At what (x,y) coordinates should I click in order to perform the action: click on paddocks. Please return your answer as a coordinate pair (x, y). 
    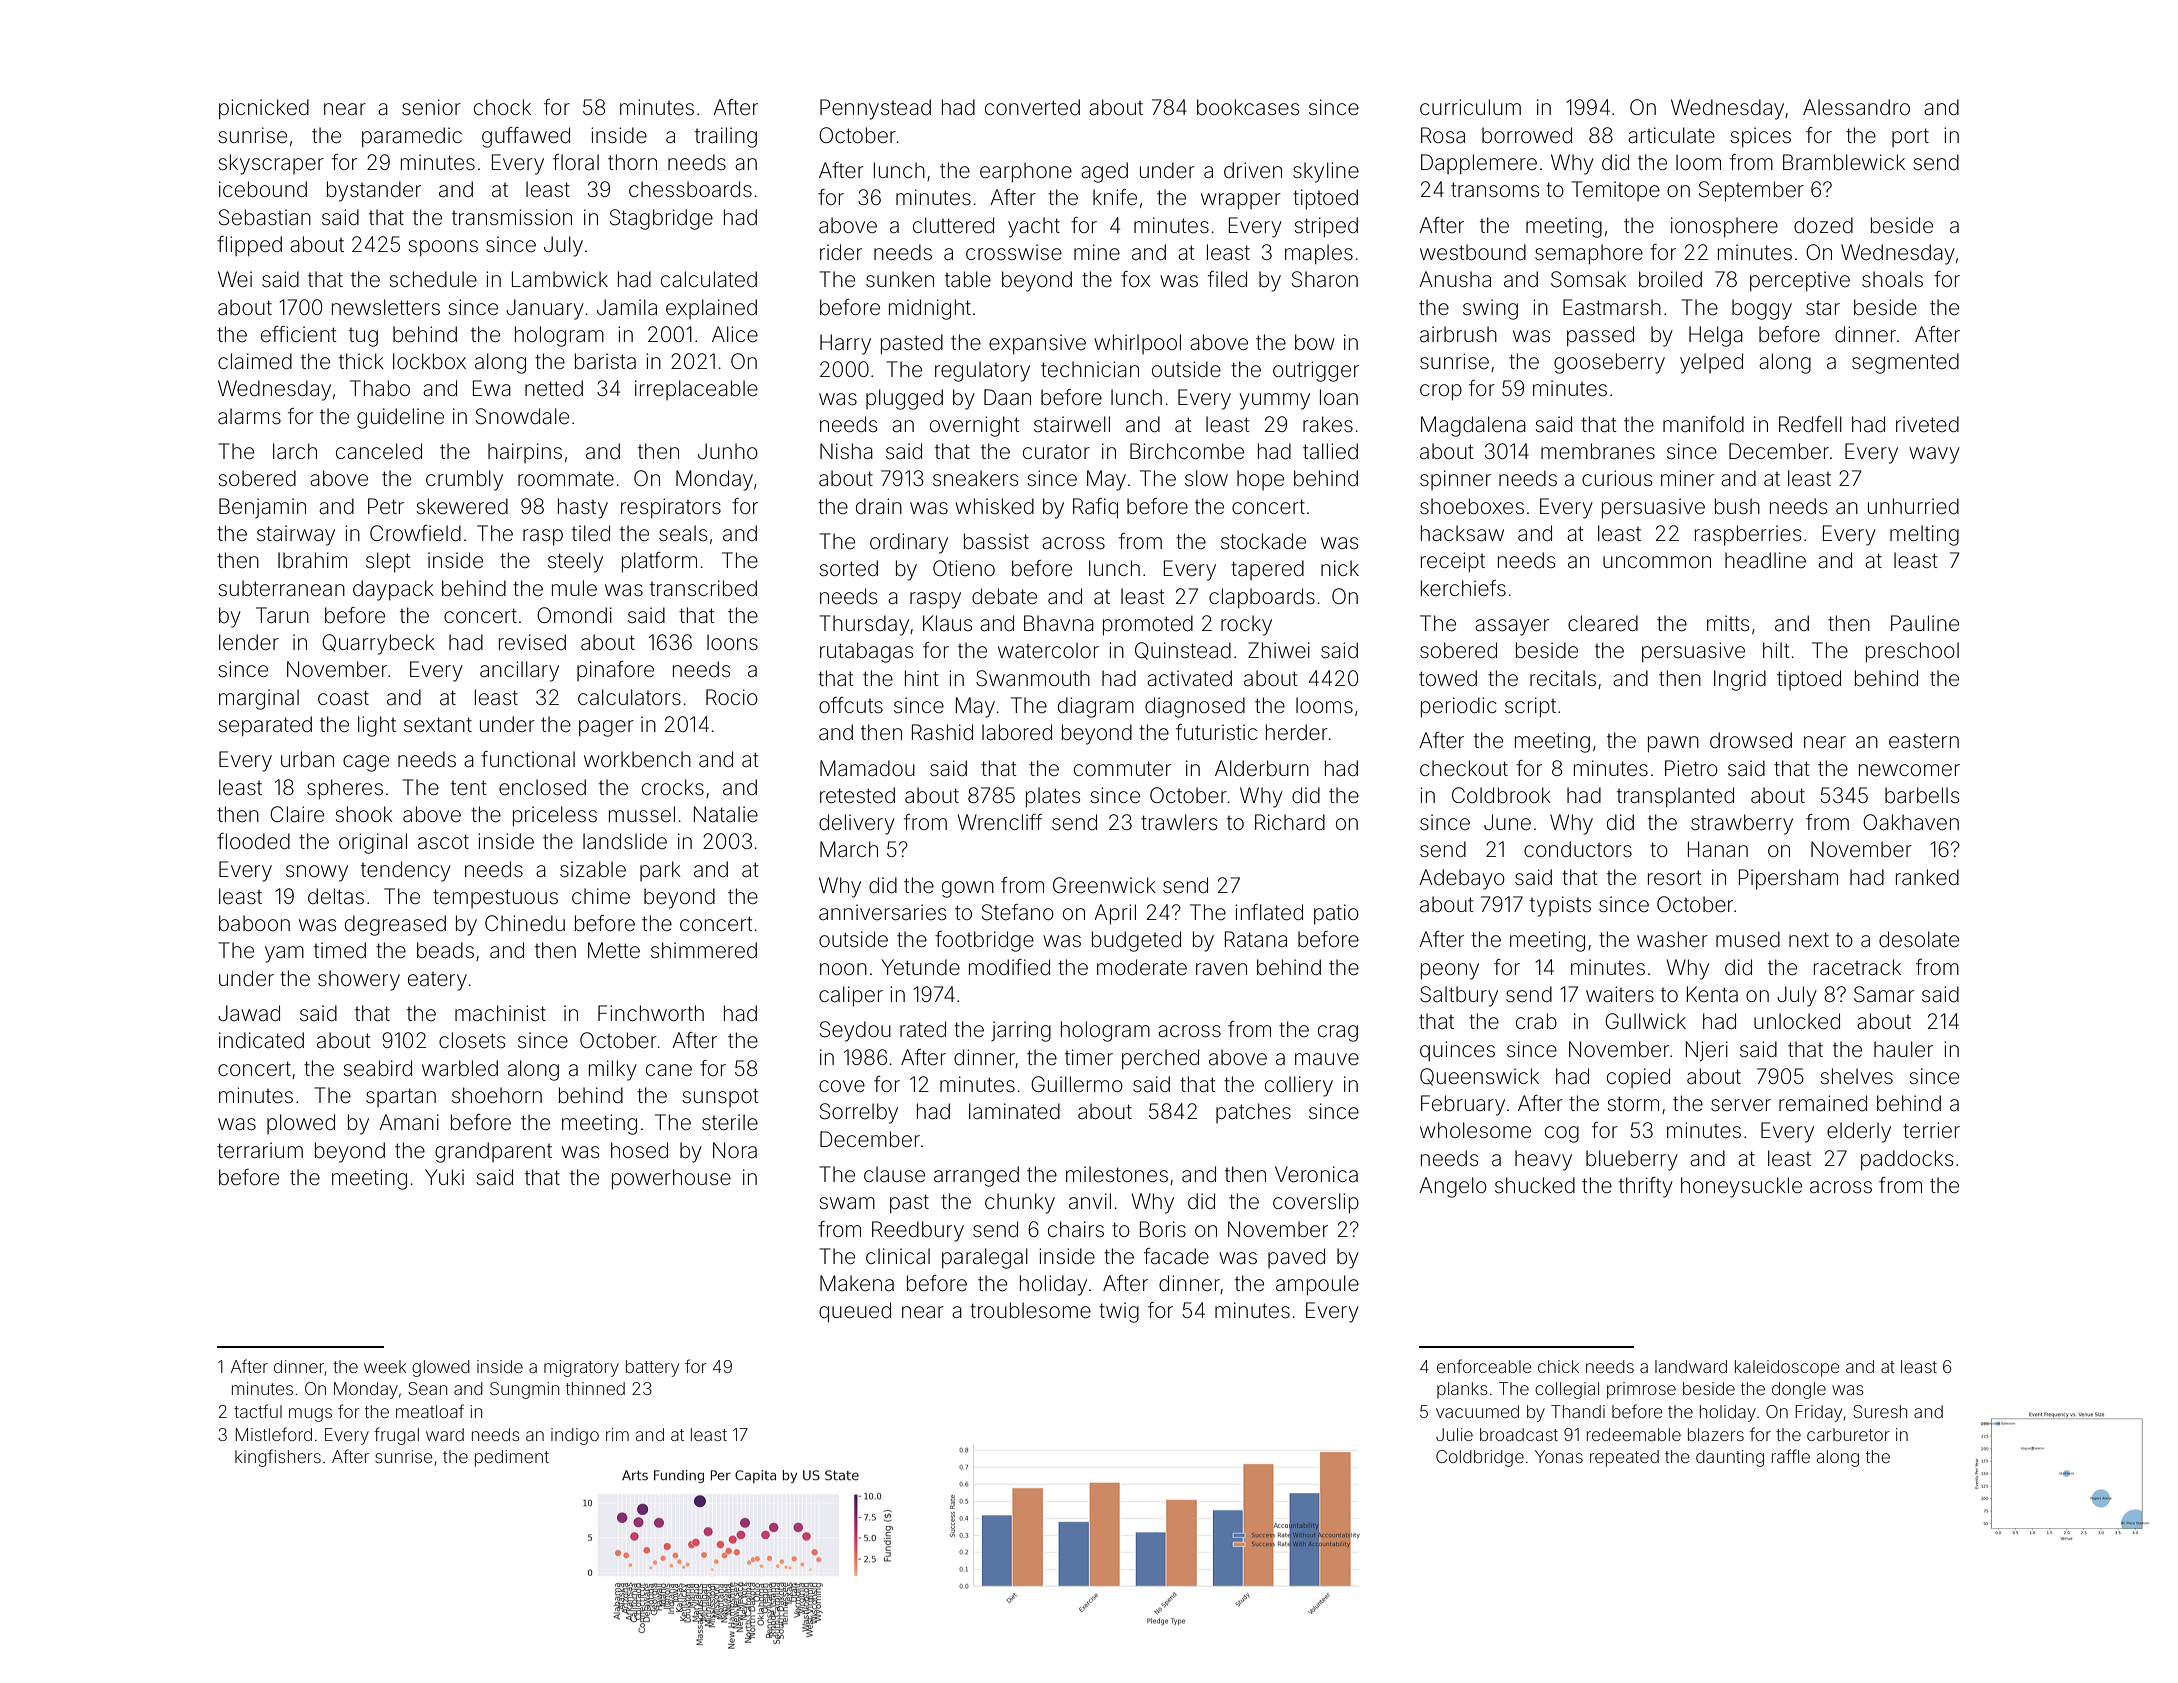
    Looking at the image, I should click on (1907, 1160).
